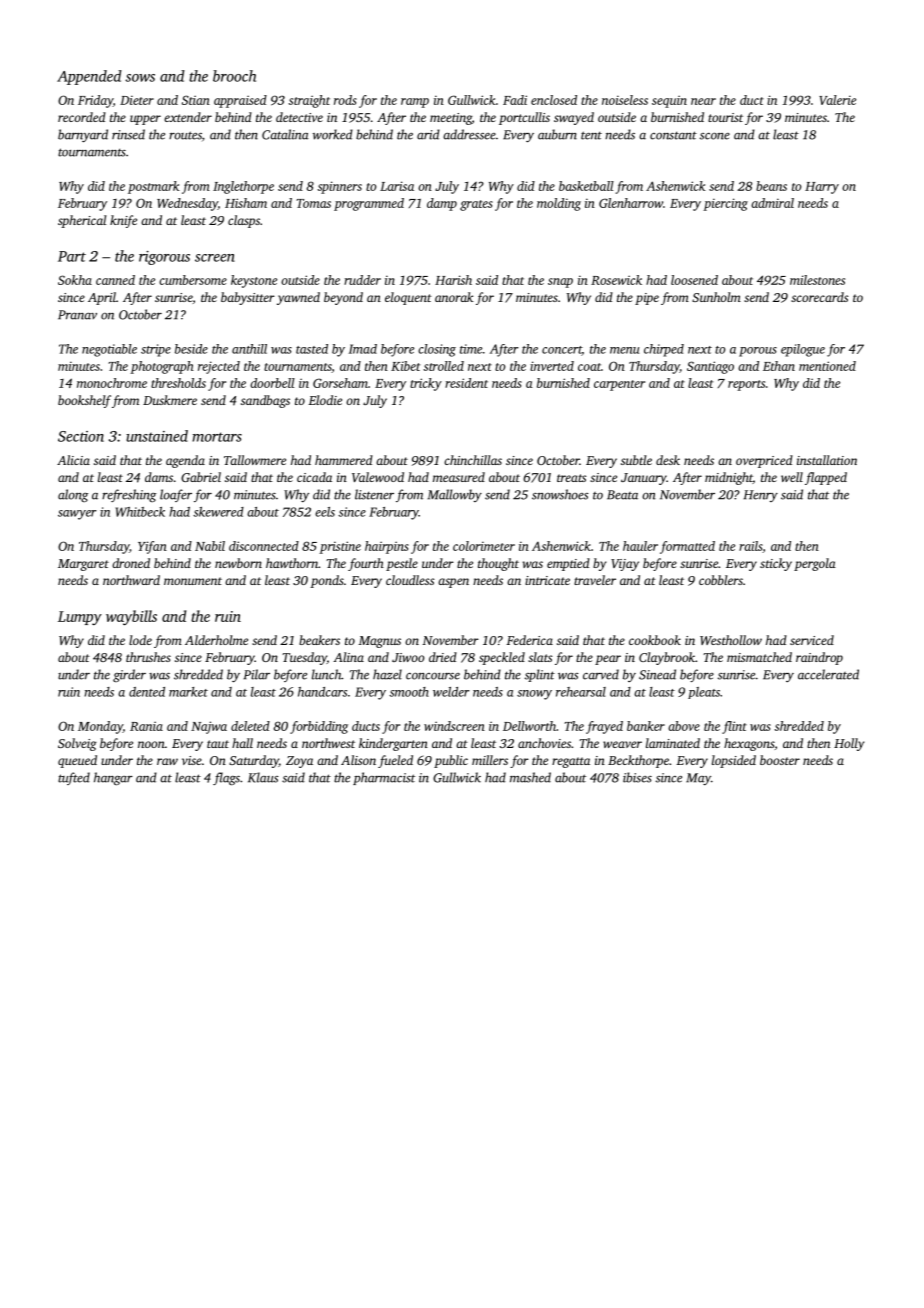 The height and width of the screenshot is (1308, 924). I want to click on Margaret, so click(83, 565).
